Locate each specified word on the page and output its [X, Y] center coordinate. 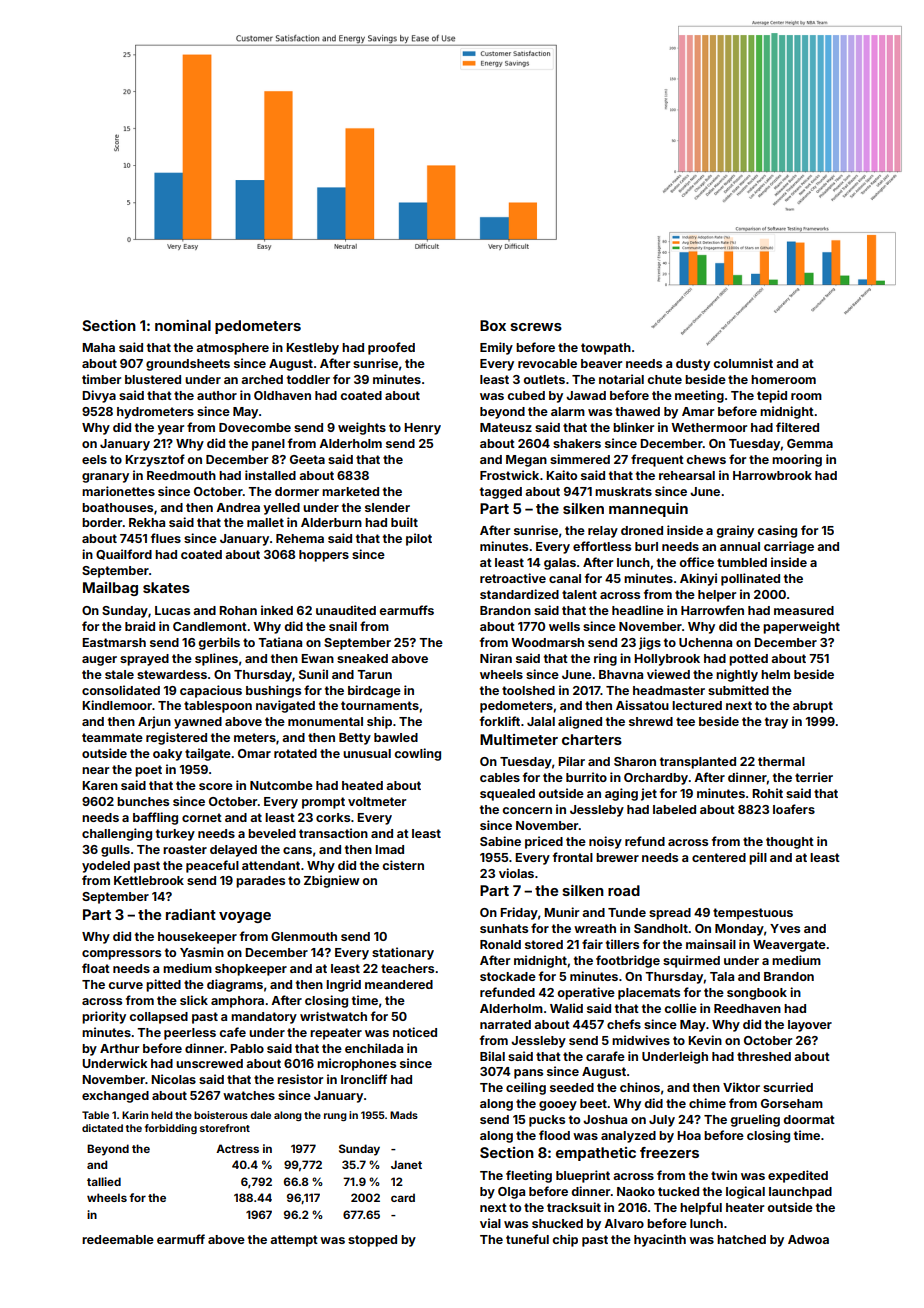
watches [249, 1095]
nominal [183, 325]
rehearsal [687, 475]
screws [536, 327]
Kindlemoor [117, 705]
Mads [404, 1115]
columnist [743, 363]
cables [500, 777]
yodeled [106, 867]
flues [166, 538]
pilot [419, 539]
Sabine [500, 841]
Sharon [635, 761]
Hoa [689, 1135]
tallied [104, 1181]
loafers [794, 809]
